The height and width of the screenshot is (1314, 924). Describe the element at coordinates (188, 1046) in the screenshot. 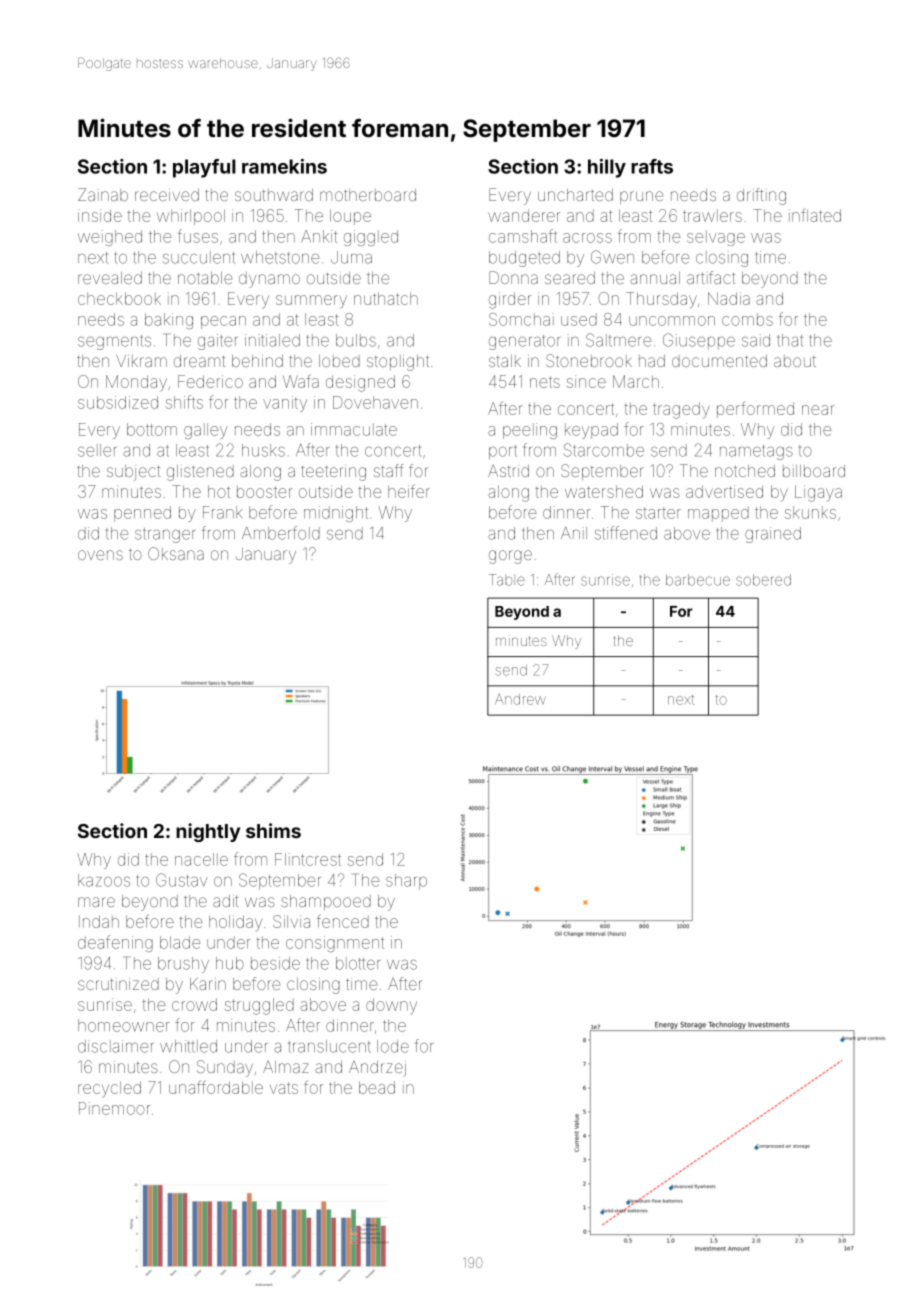

I see `whittled` at that location.
